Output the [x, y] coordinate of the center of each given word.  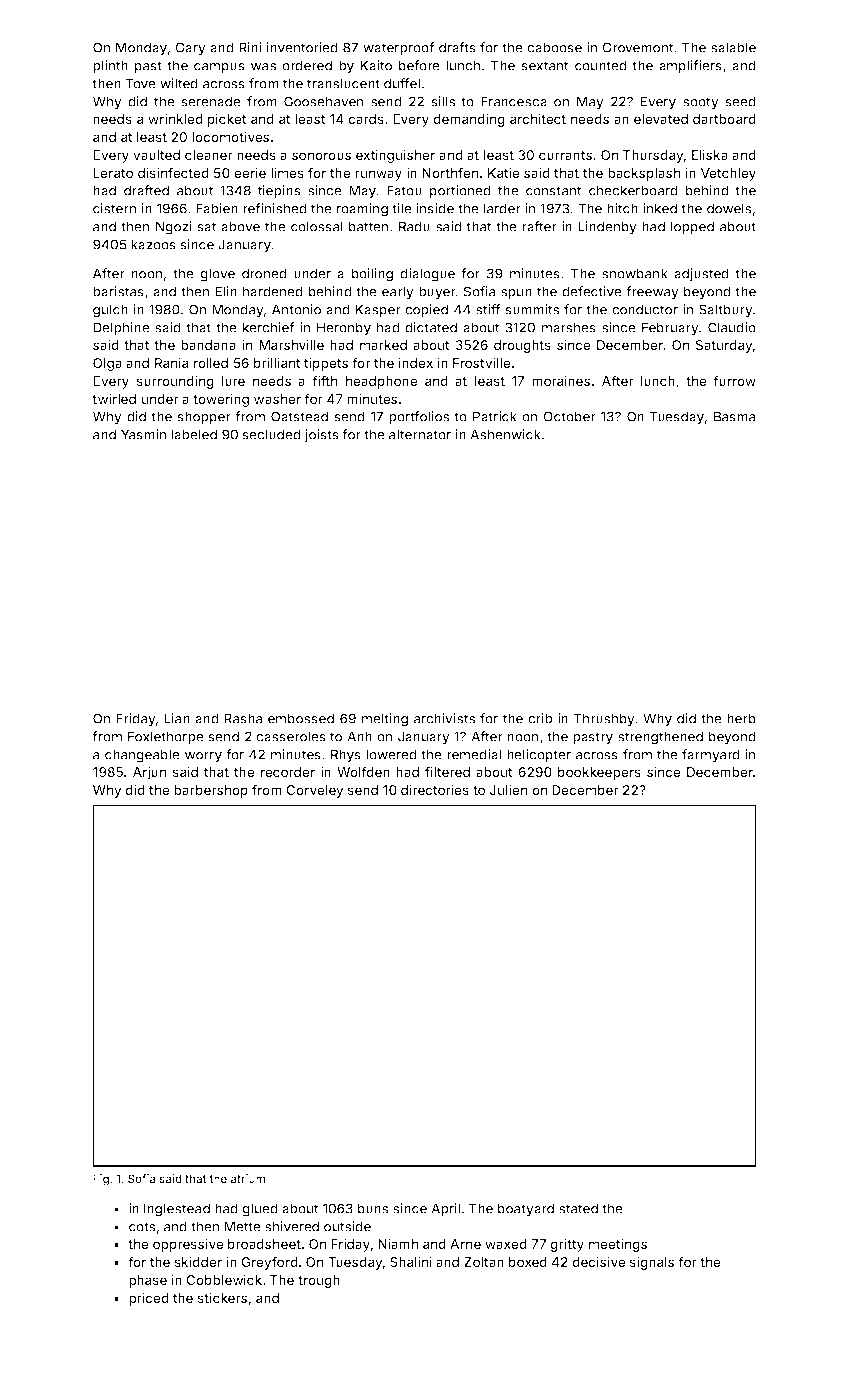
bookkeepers [599, 773]
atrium [248, 1178]
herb [741, 718]
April [445, 1210]
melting [385, 720]
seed [740, 101]
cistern [114, 208]
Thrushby [604, 720]
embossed [301, 718]
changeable [142, 756]
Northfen [450, 172]
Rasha [243, 718]
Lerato [113, 173]
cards [366, 119]
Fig [101, 1180]
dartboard [724, 119]
